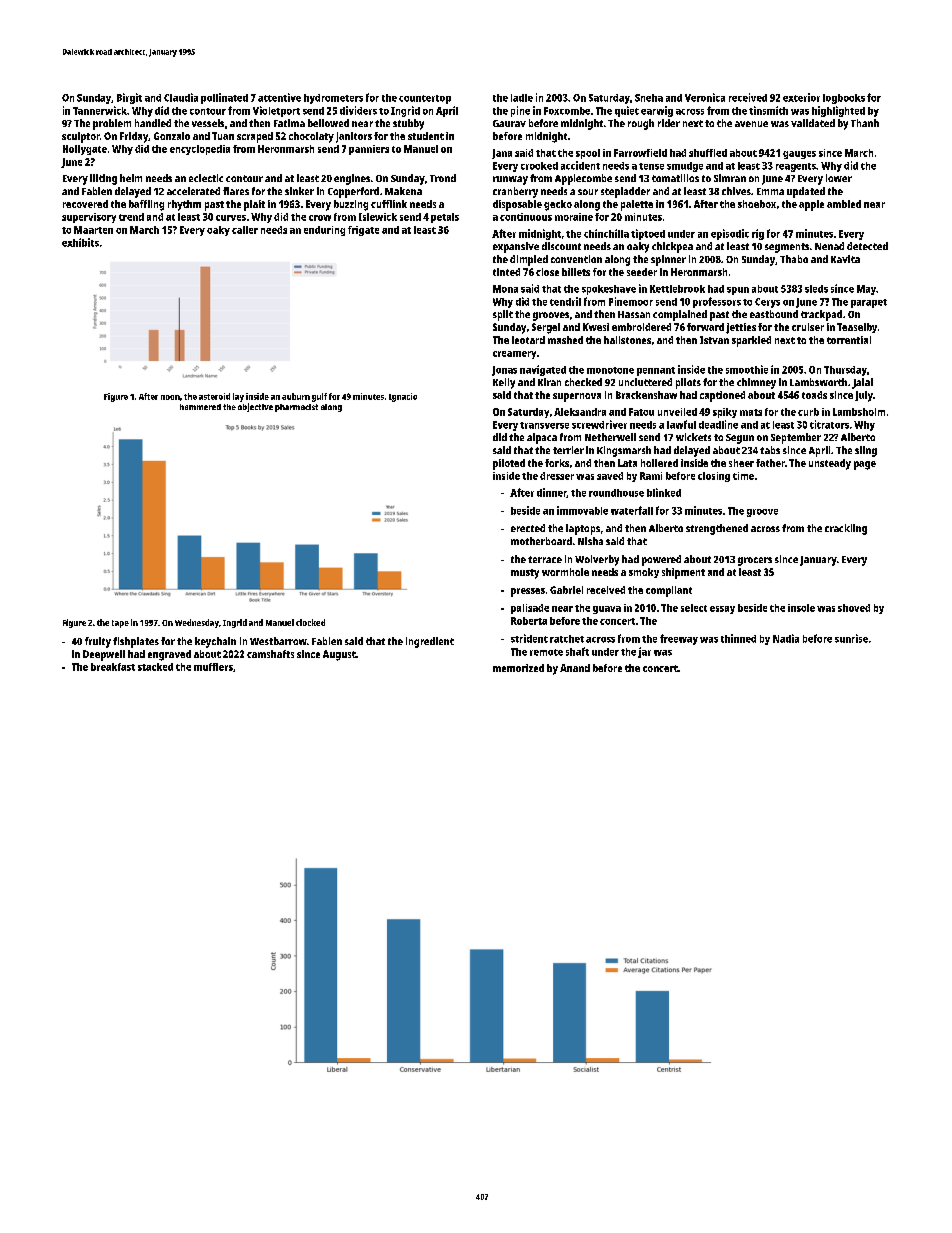 The height and width of the screenshot is (1233, 952). What do you see at coordinates (583, 382) in the screenshot?
I see `checked` at bounding box center [583, 382].
